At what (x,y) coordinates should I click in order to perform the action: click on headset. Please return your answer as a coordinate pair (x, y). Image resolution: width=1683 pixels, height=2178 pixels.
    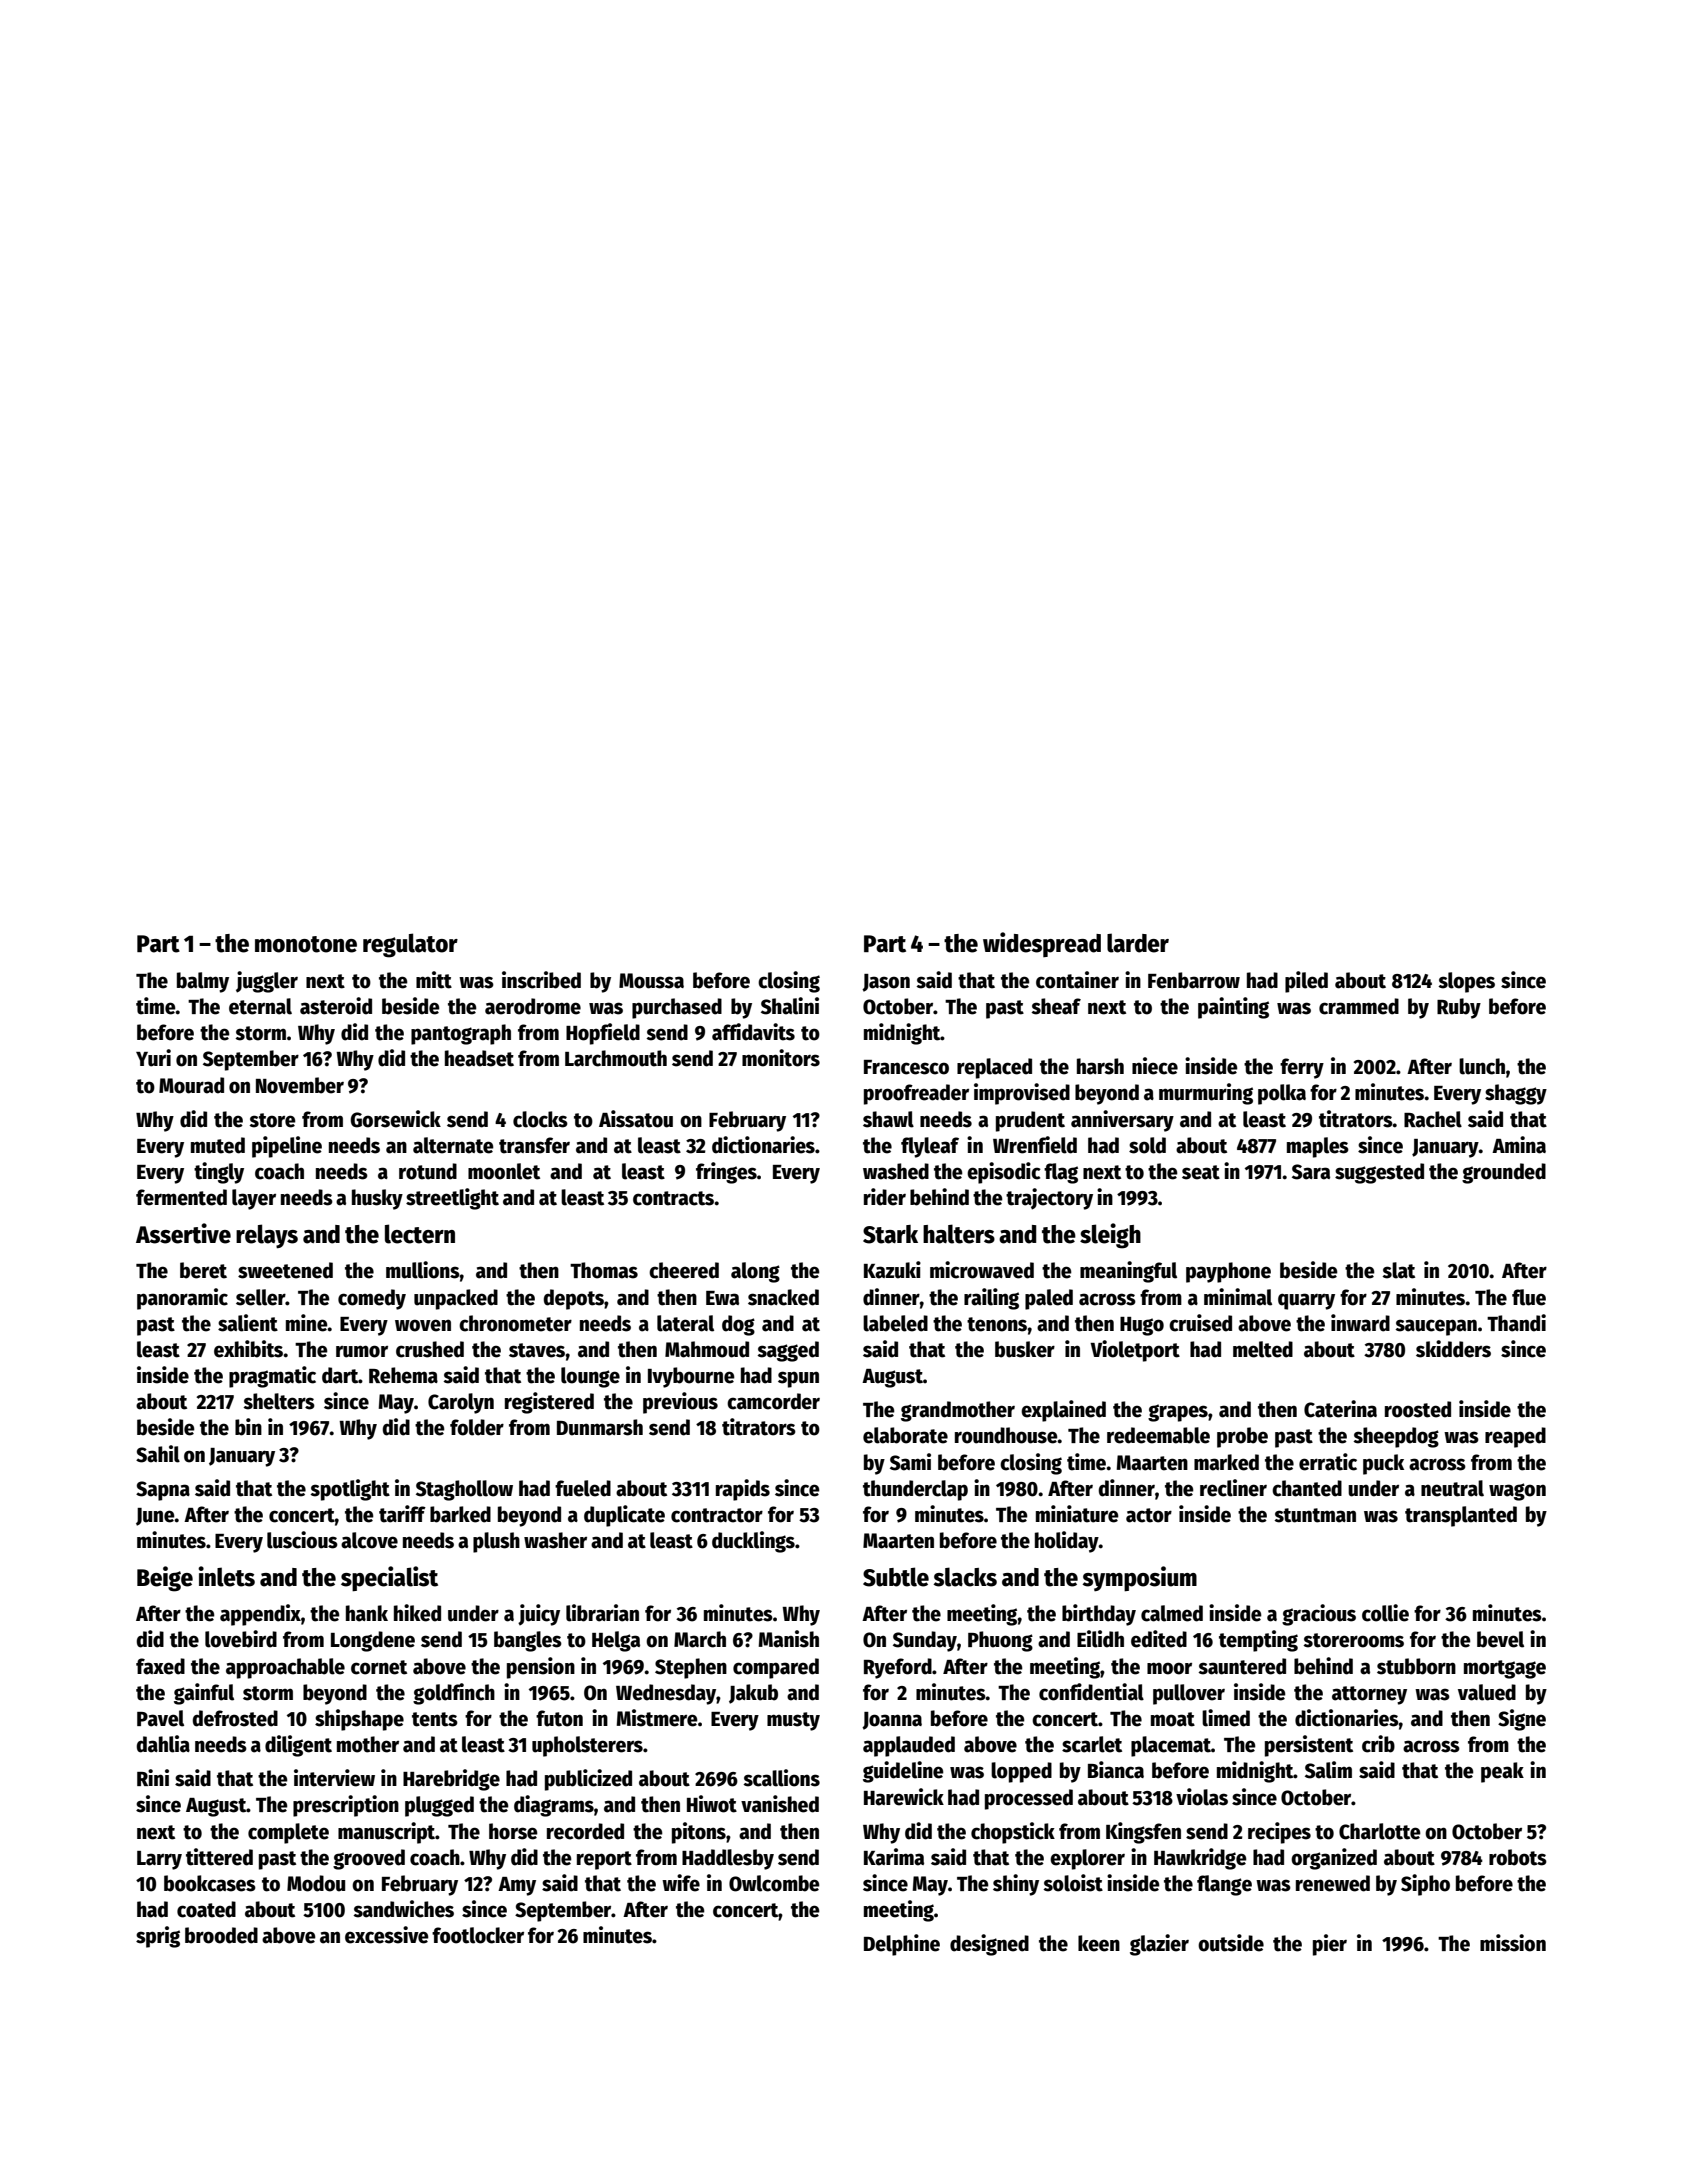
    Looking at the image, I should click on (479, 1058).
